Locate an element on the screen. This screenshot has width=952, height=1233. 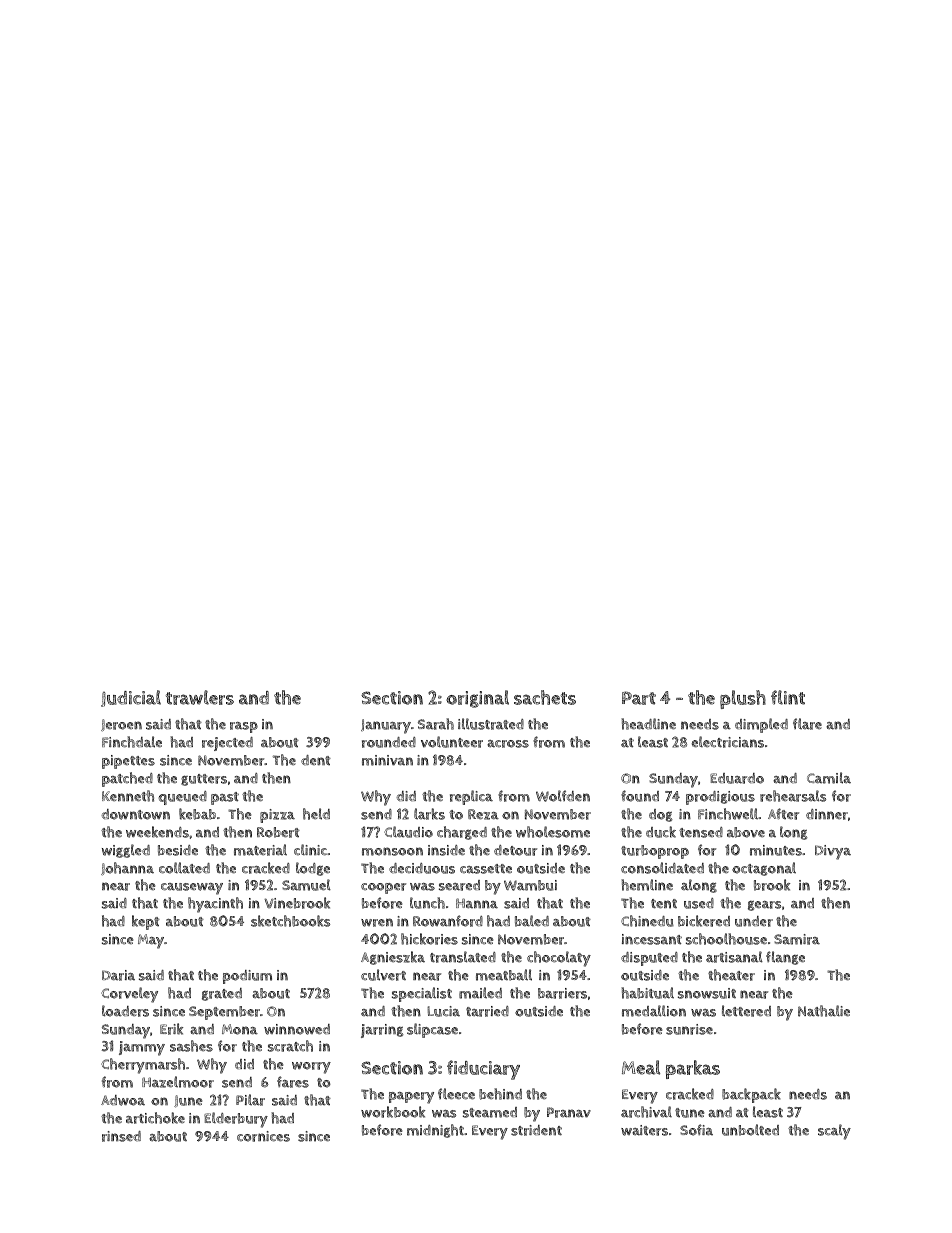
dinner is located at coordinates (827, 814).
